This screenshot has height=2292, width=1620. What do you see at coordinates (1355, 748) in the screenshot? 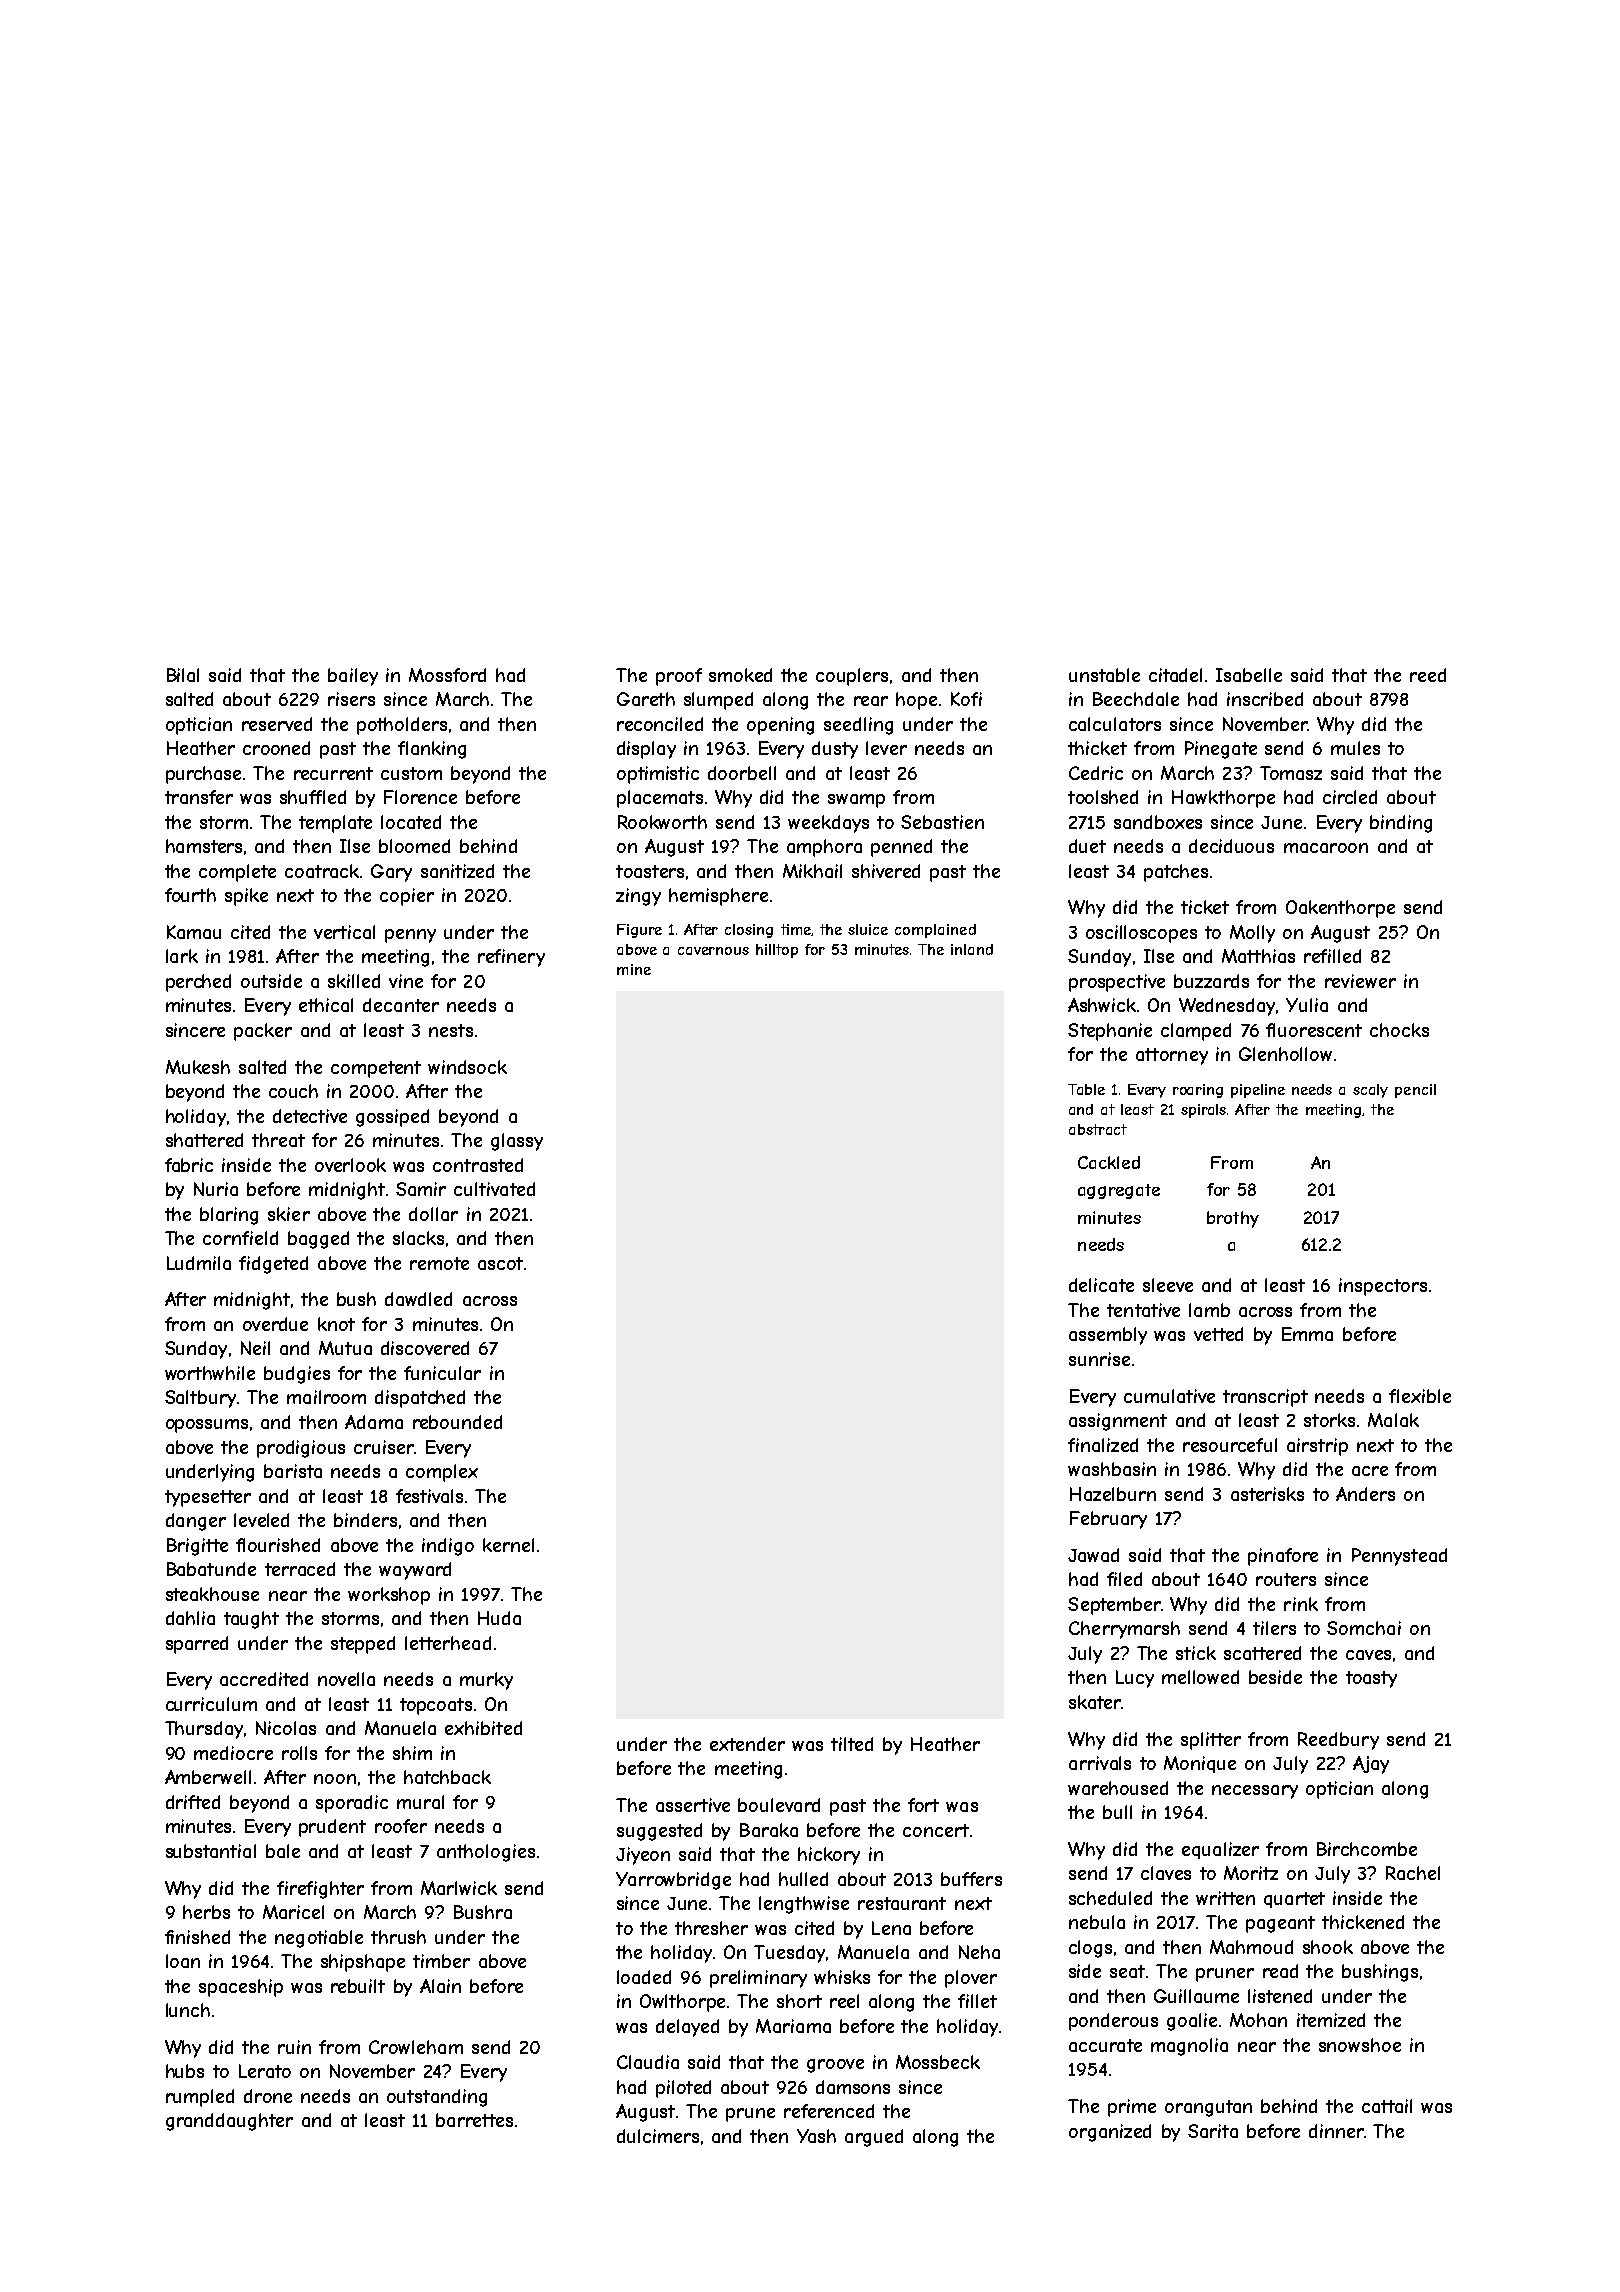
I see `mules` at bounding box center [1355, 748].
